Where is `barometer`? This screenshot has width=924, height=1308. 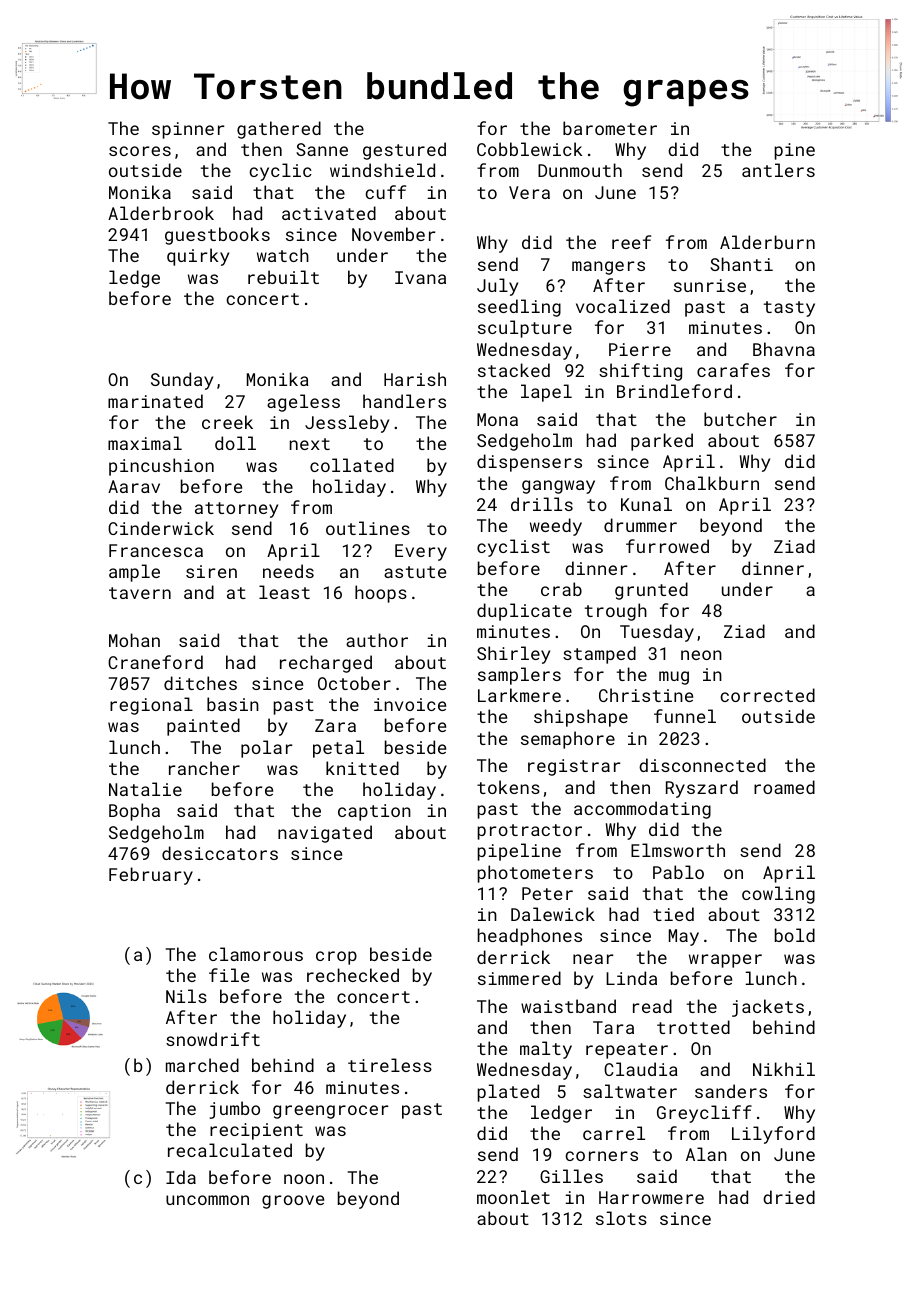
barometer is located at coordinates (610, 128).
